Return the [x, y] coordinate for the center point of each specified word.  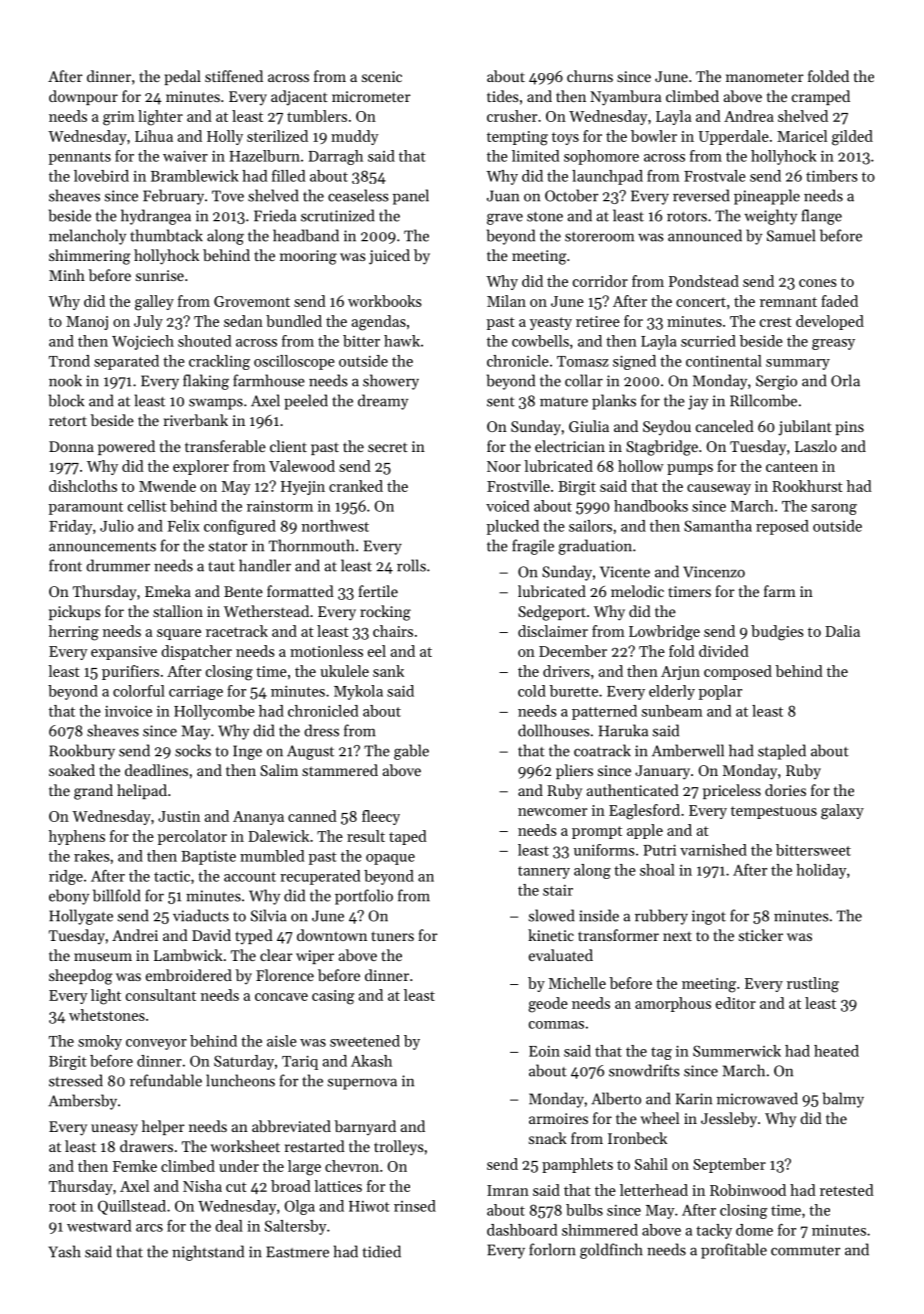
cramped [821, 97]
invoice [128, 711]
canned [312, 816]
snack [548, 1138]
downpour [83, 97]
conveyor [156, 1044]
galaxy [842, 812]
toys [565, 138]
